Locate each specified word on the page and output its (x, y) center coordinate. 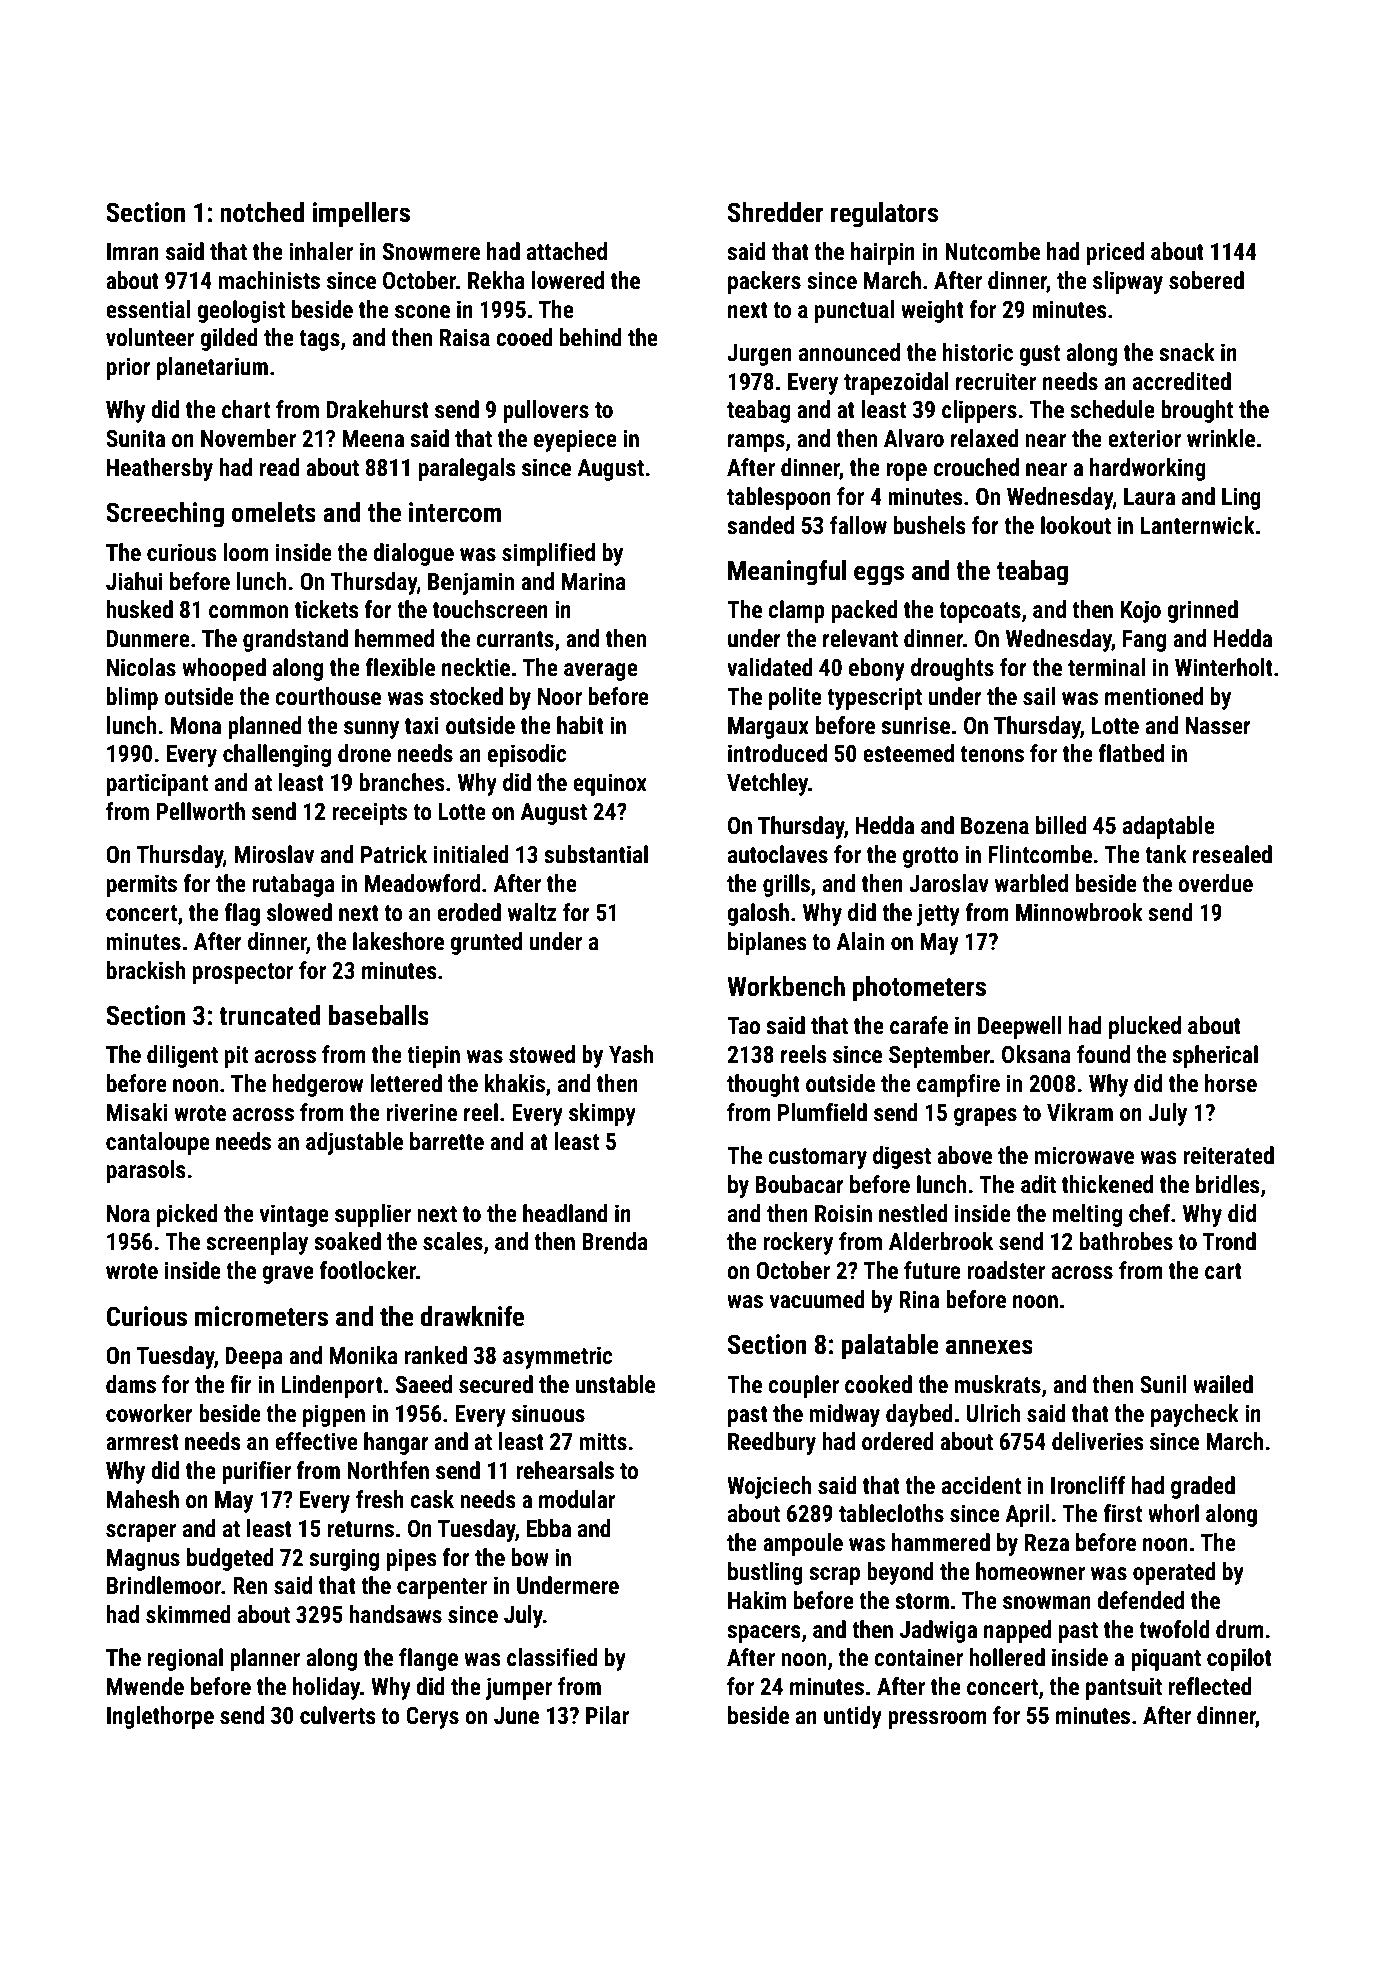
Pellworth (200, 811)
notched (262, 212)
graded (1203, 1487)
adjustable (354, 1143)
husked (139, 609)
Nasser (1218, 726)
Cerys (432, 1718)
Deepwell (1020, 1027)
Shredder (776, 212)
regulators (884, 215)
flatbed (1131, 753)
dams (131, 1384)
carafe (919, 1025)
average (601, 672)
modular (577, 1499)
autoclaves (778, 854)
